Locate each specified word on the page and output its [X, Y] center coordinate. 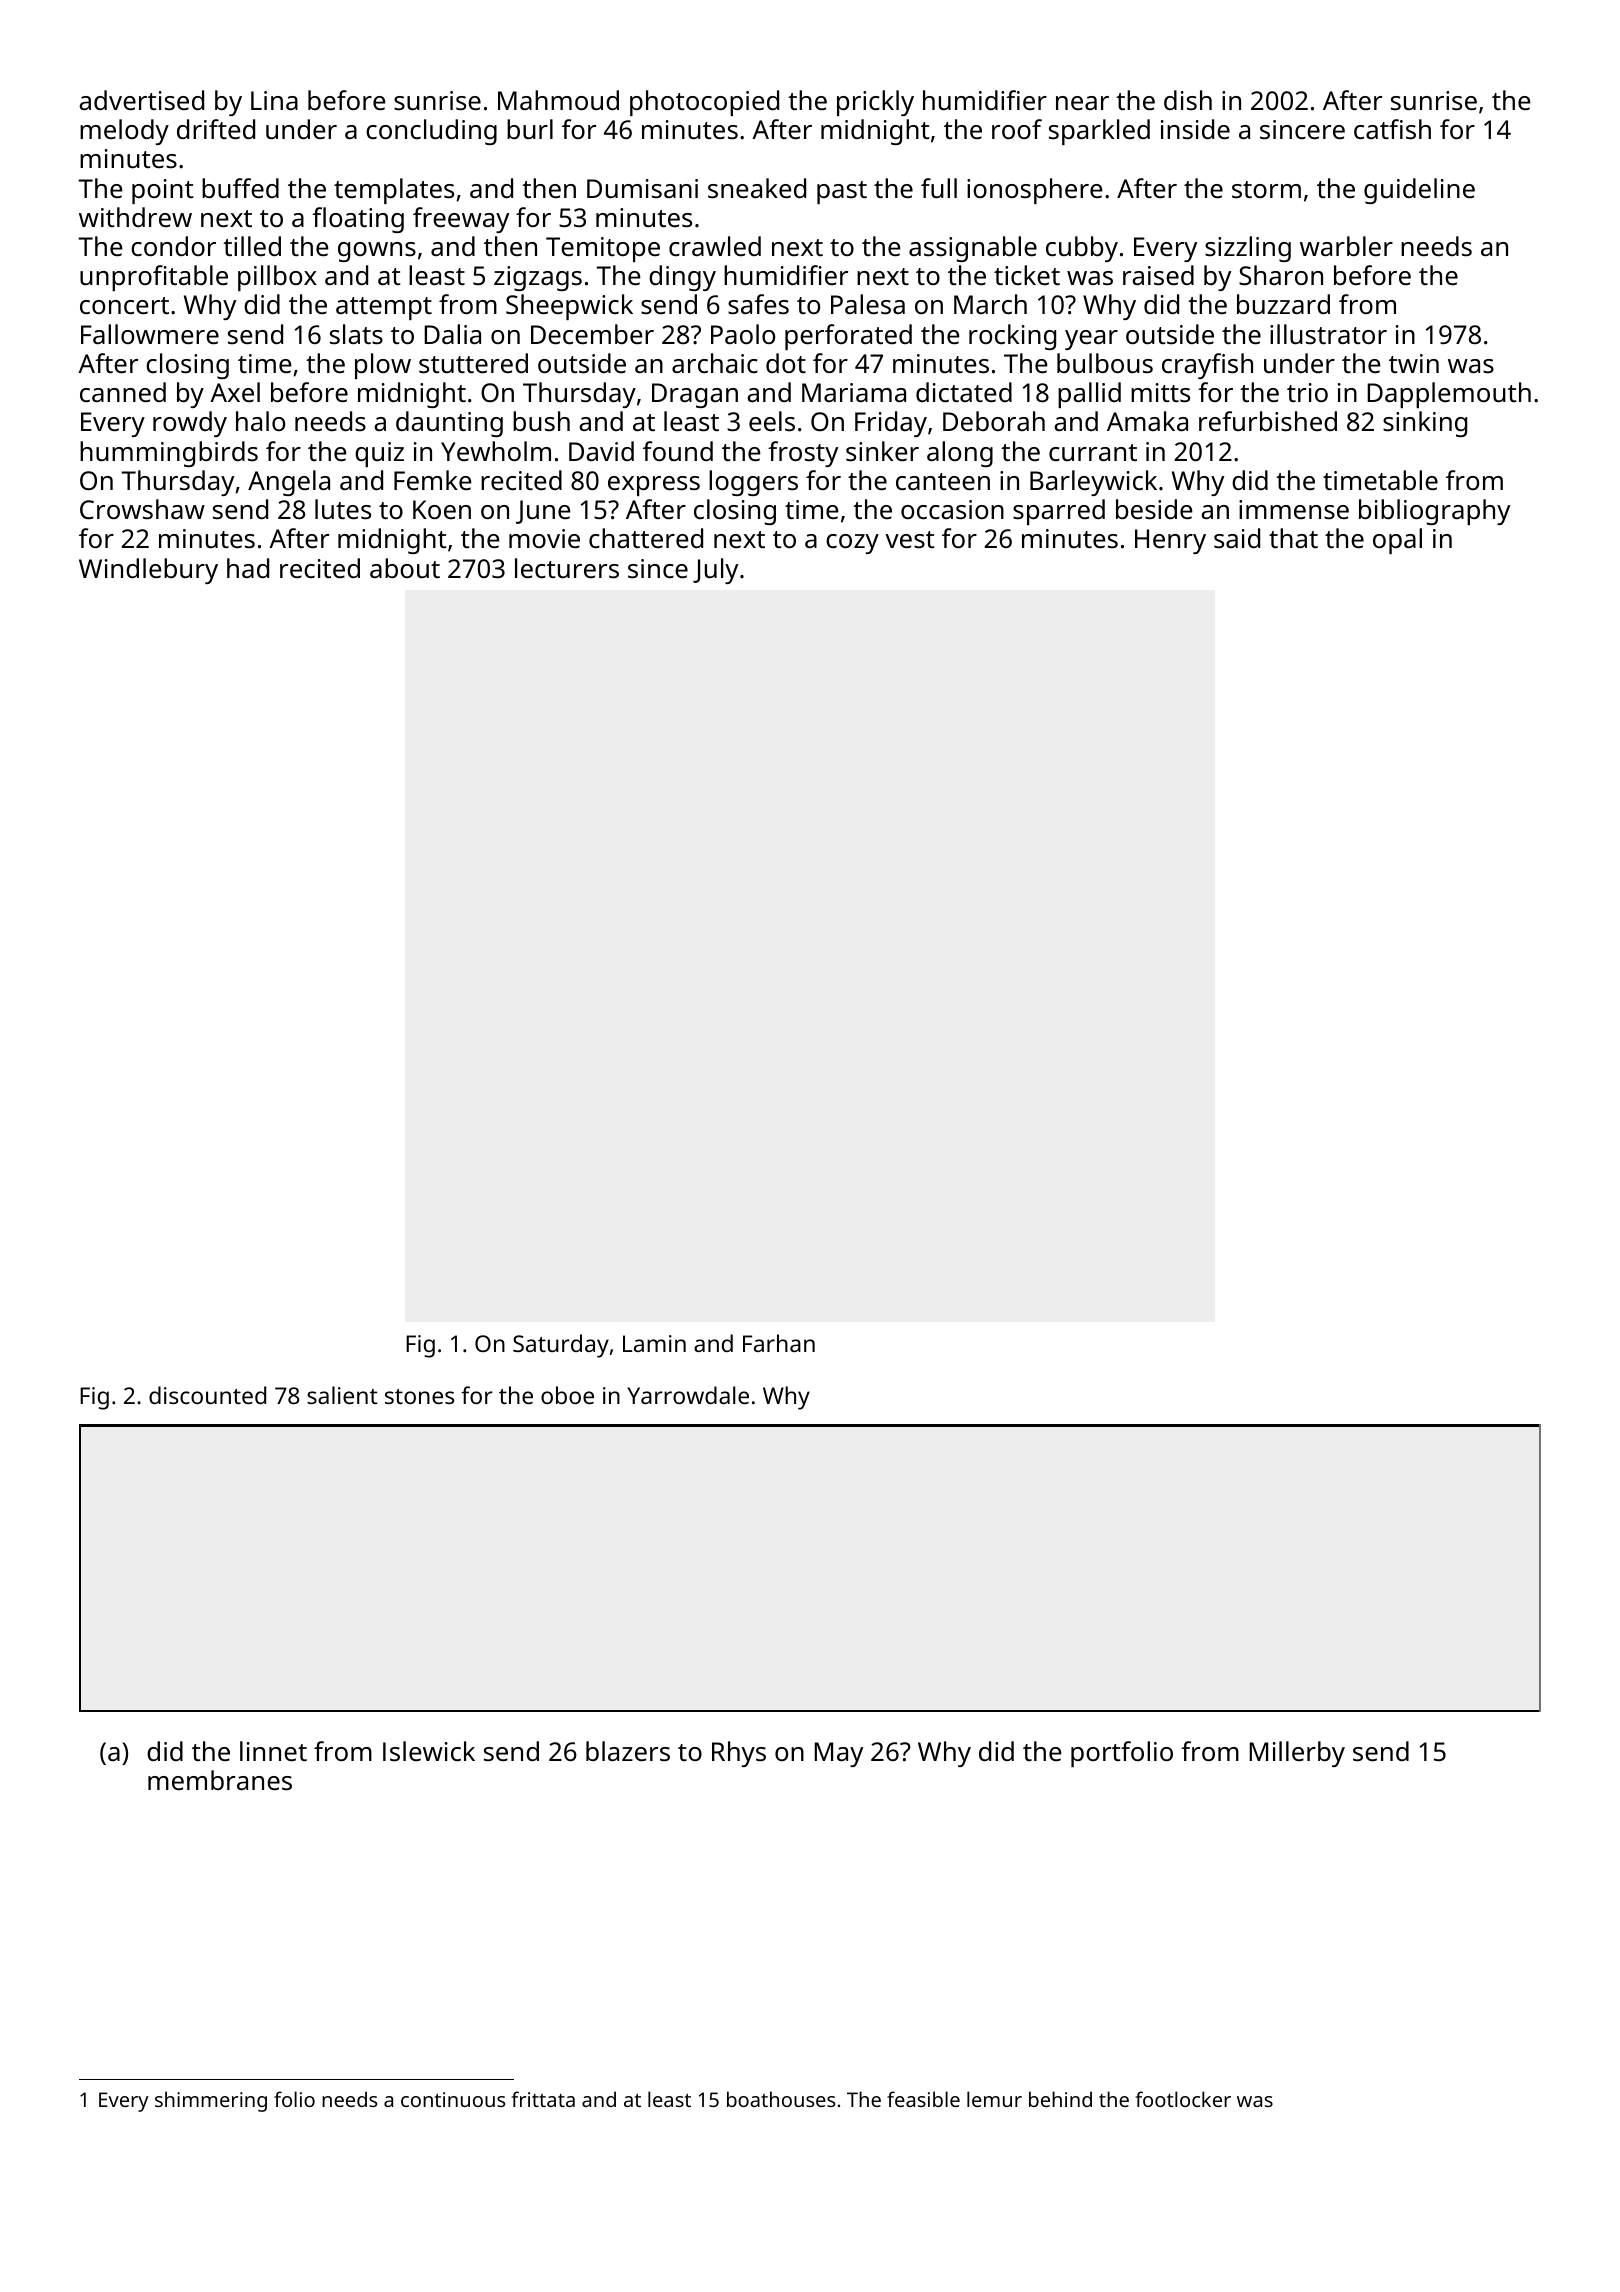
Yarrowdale [688, 1395]
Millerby [1297, 1754]
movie [544, 538]
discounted [207, 1395]
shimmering [211, 2101]
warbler [1346, 246]
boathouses [781, 2099]
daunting [449, 424]
